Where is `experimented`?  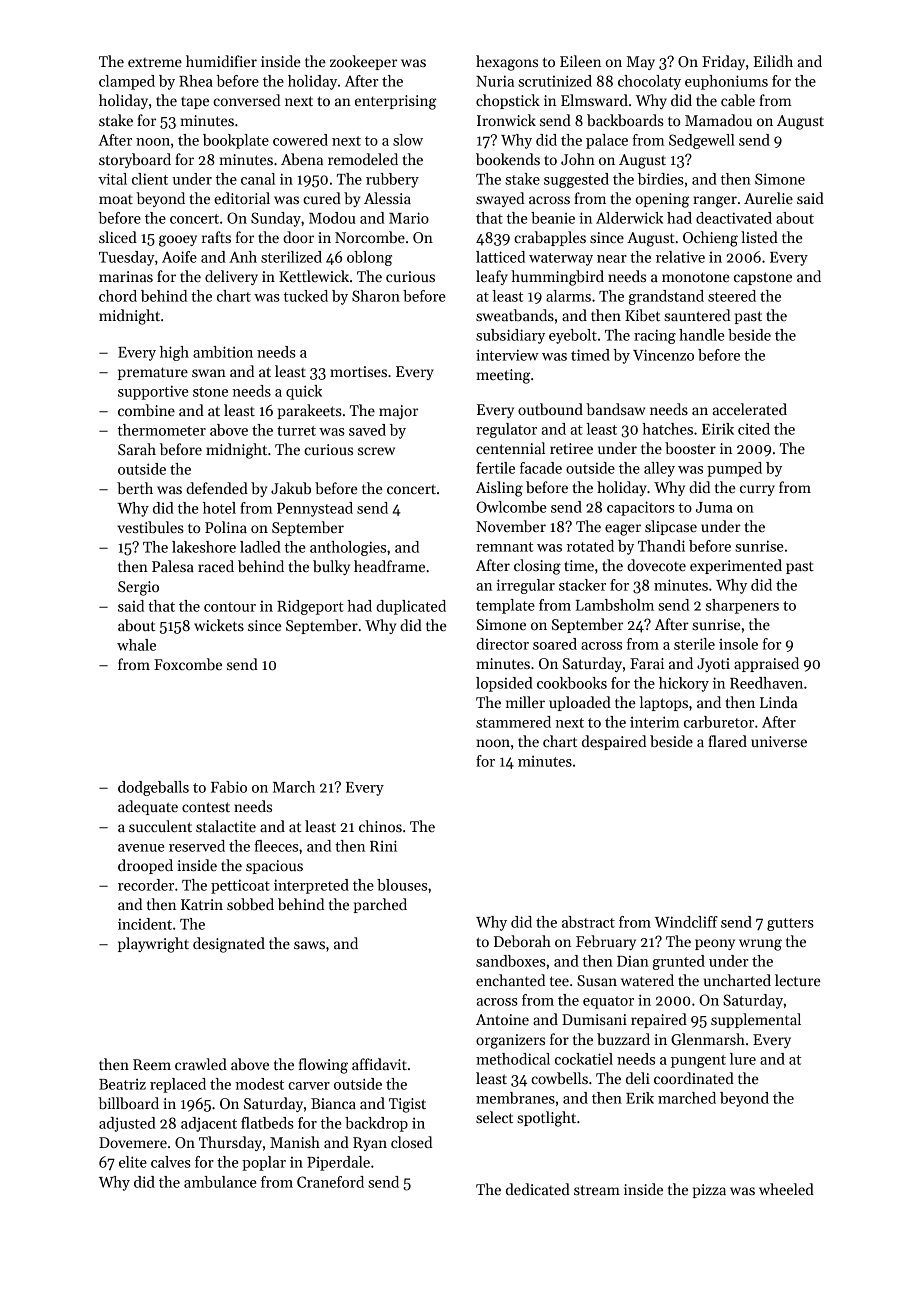 experimented is located at coordinates (736, 566).
